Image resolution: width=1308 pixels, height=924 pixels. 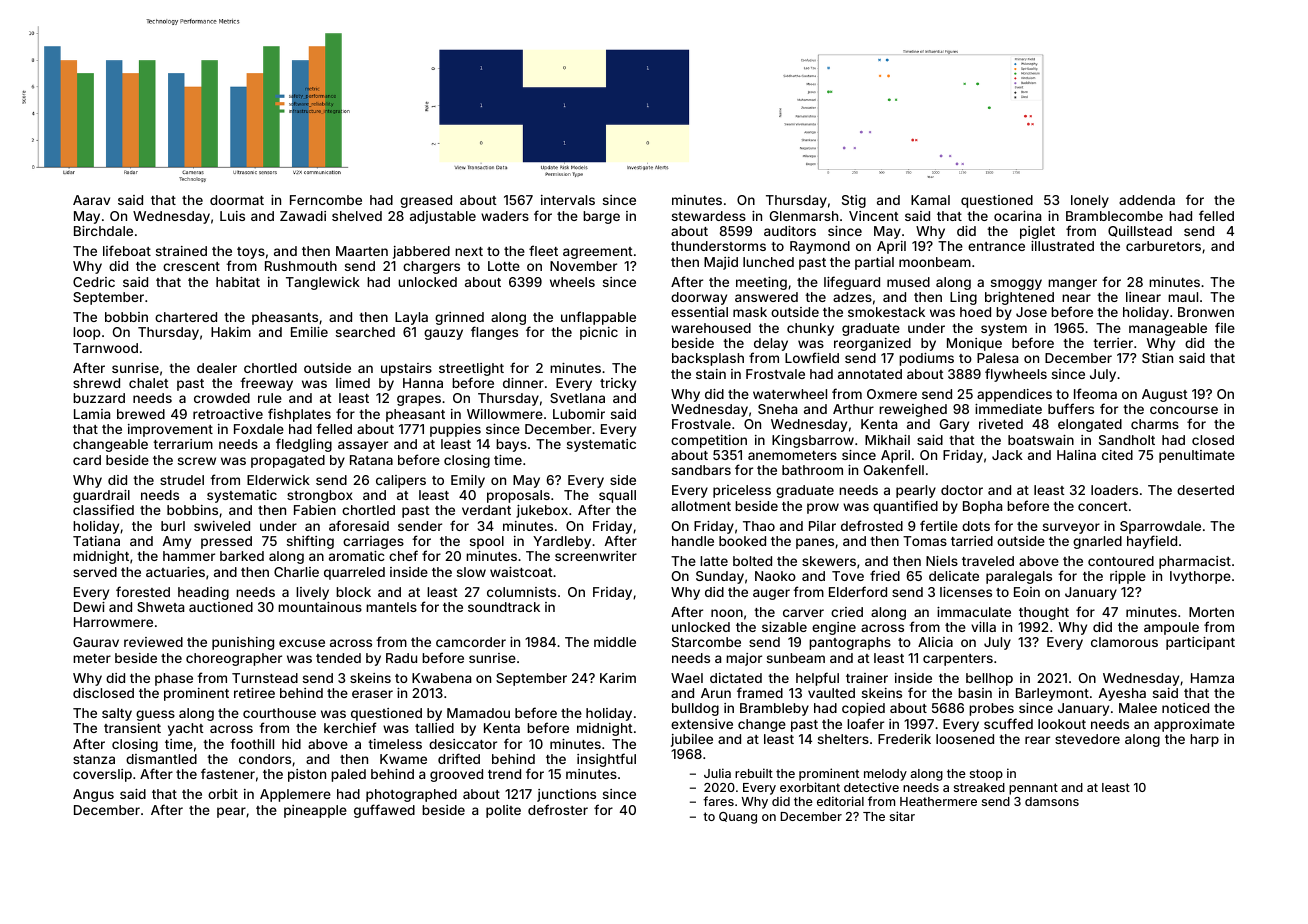 I want to click on fastener, so click(x=228, y=773).
